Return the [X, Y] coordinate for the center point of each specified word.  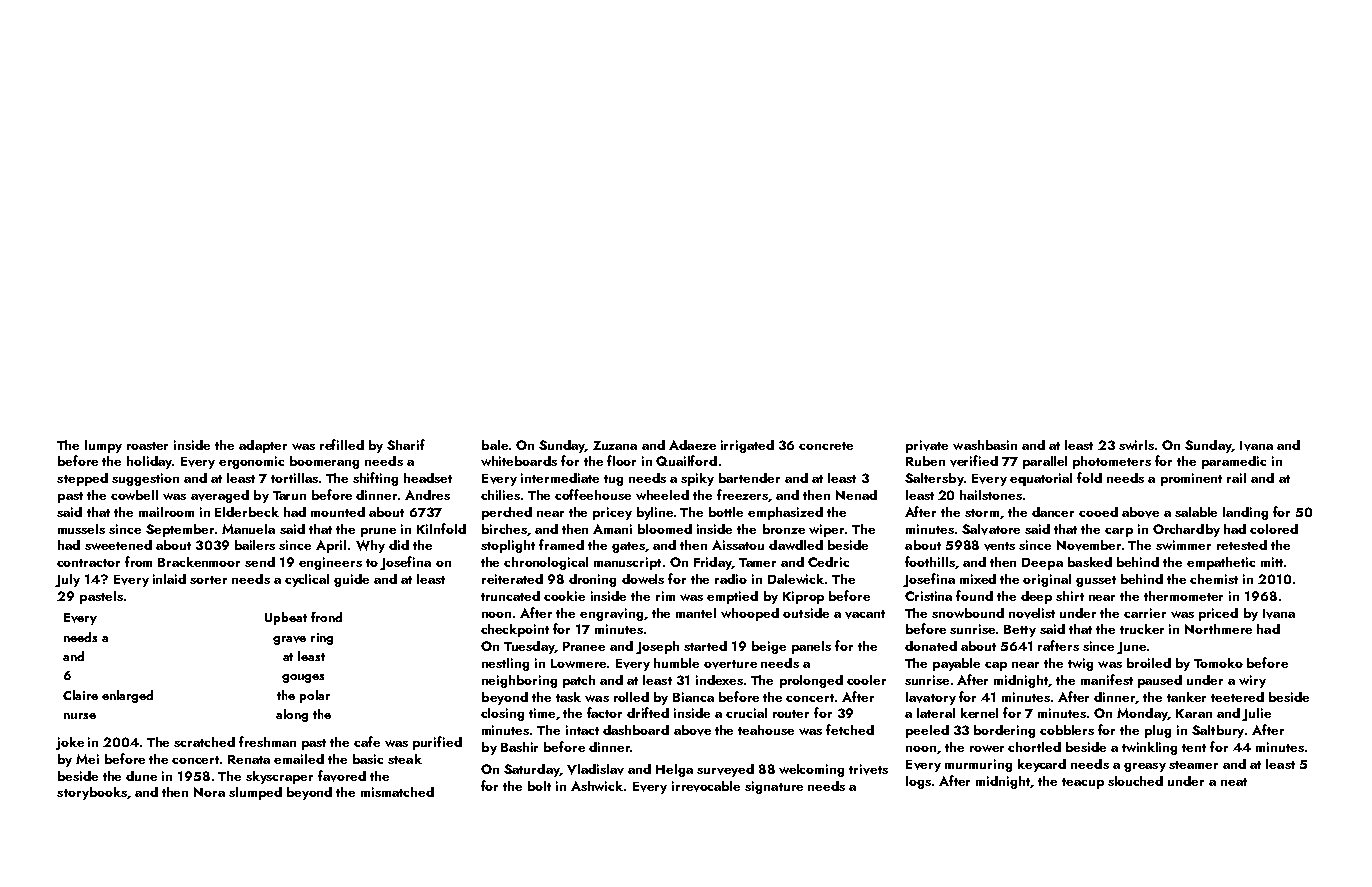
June [1131, 648]
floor [621, 460]
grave [289, 640]
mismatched [397, 792]
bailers [255, 545]
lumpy [103, 446]
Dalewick [796, 579]
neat [1234, 782]
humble [676, 663]
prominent [1191, 479]
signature [774, 787]
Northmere [1218, 629]
